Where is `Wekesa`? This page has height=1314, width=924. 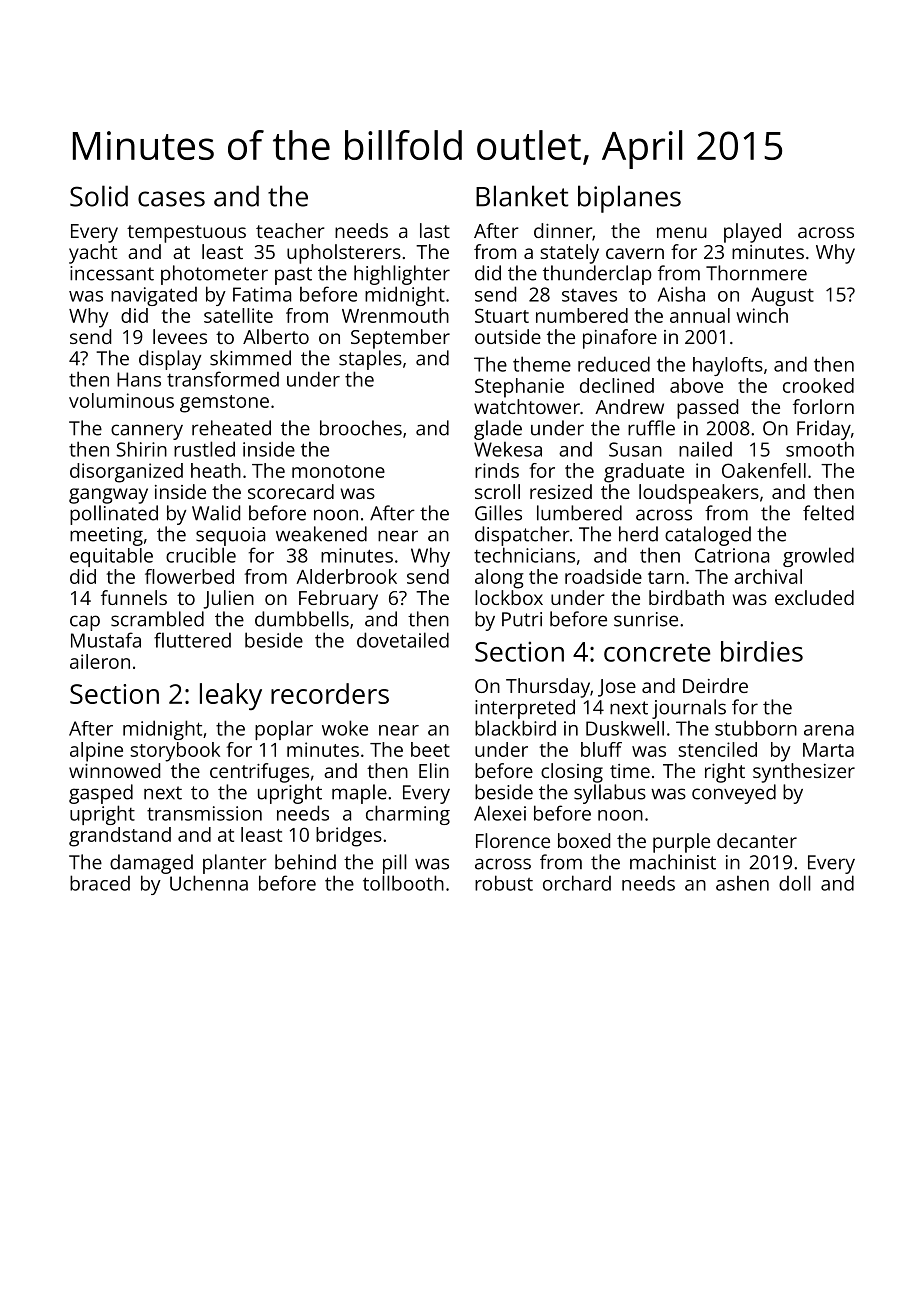
Wekesa is located at coordinates (508, 449).
